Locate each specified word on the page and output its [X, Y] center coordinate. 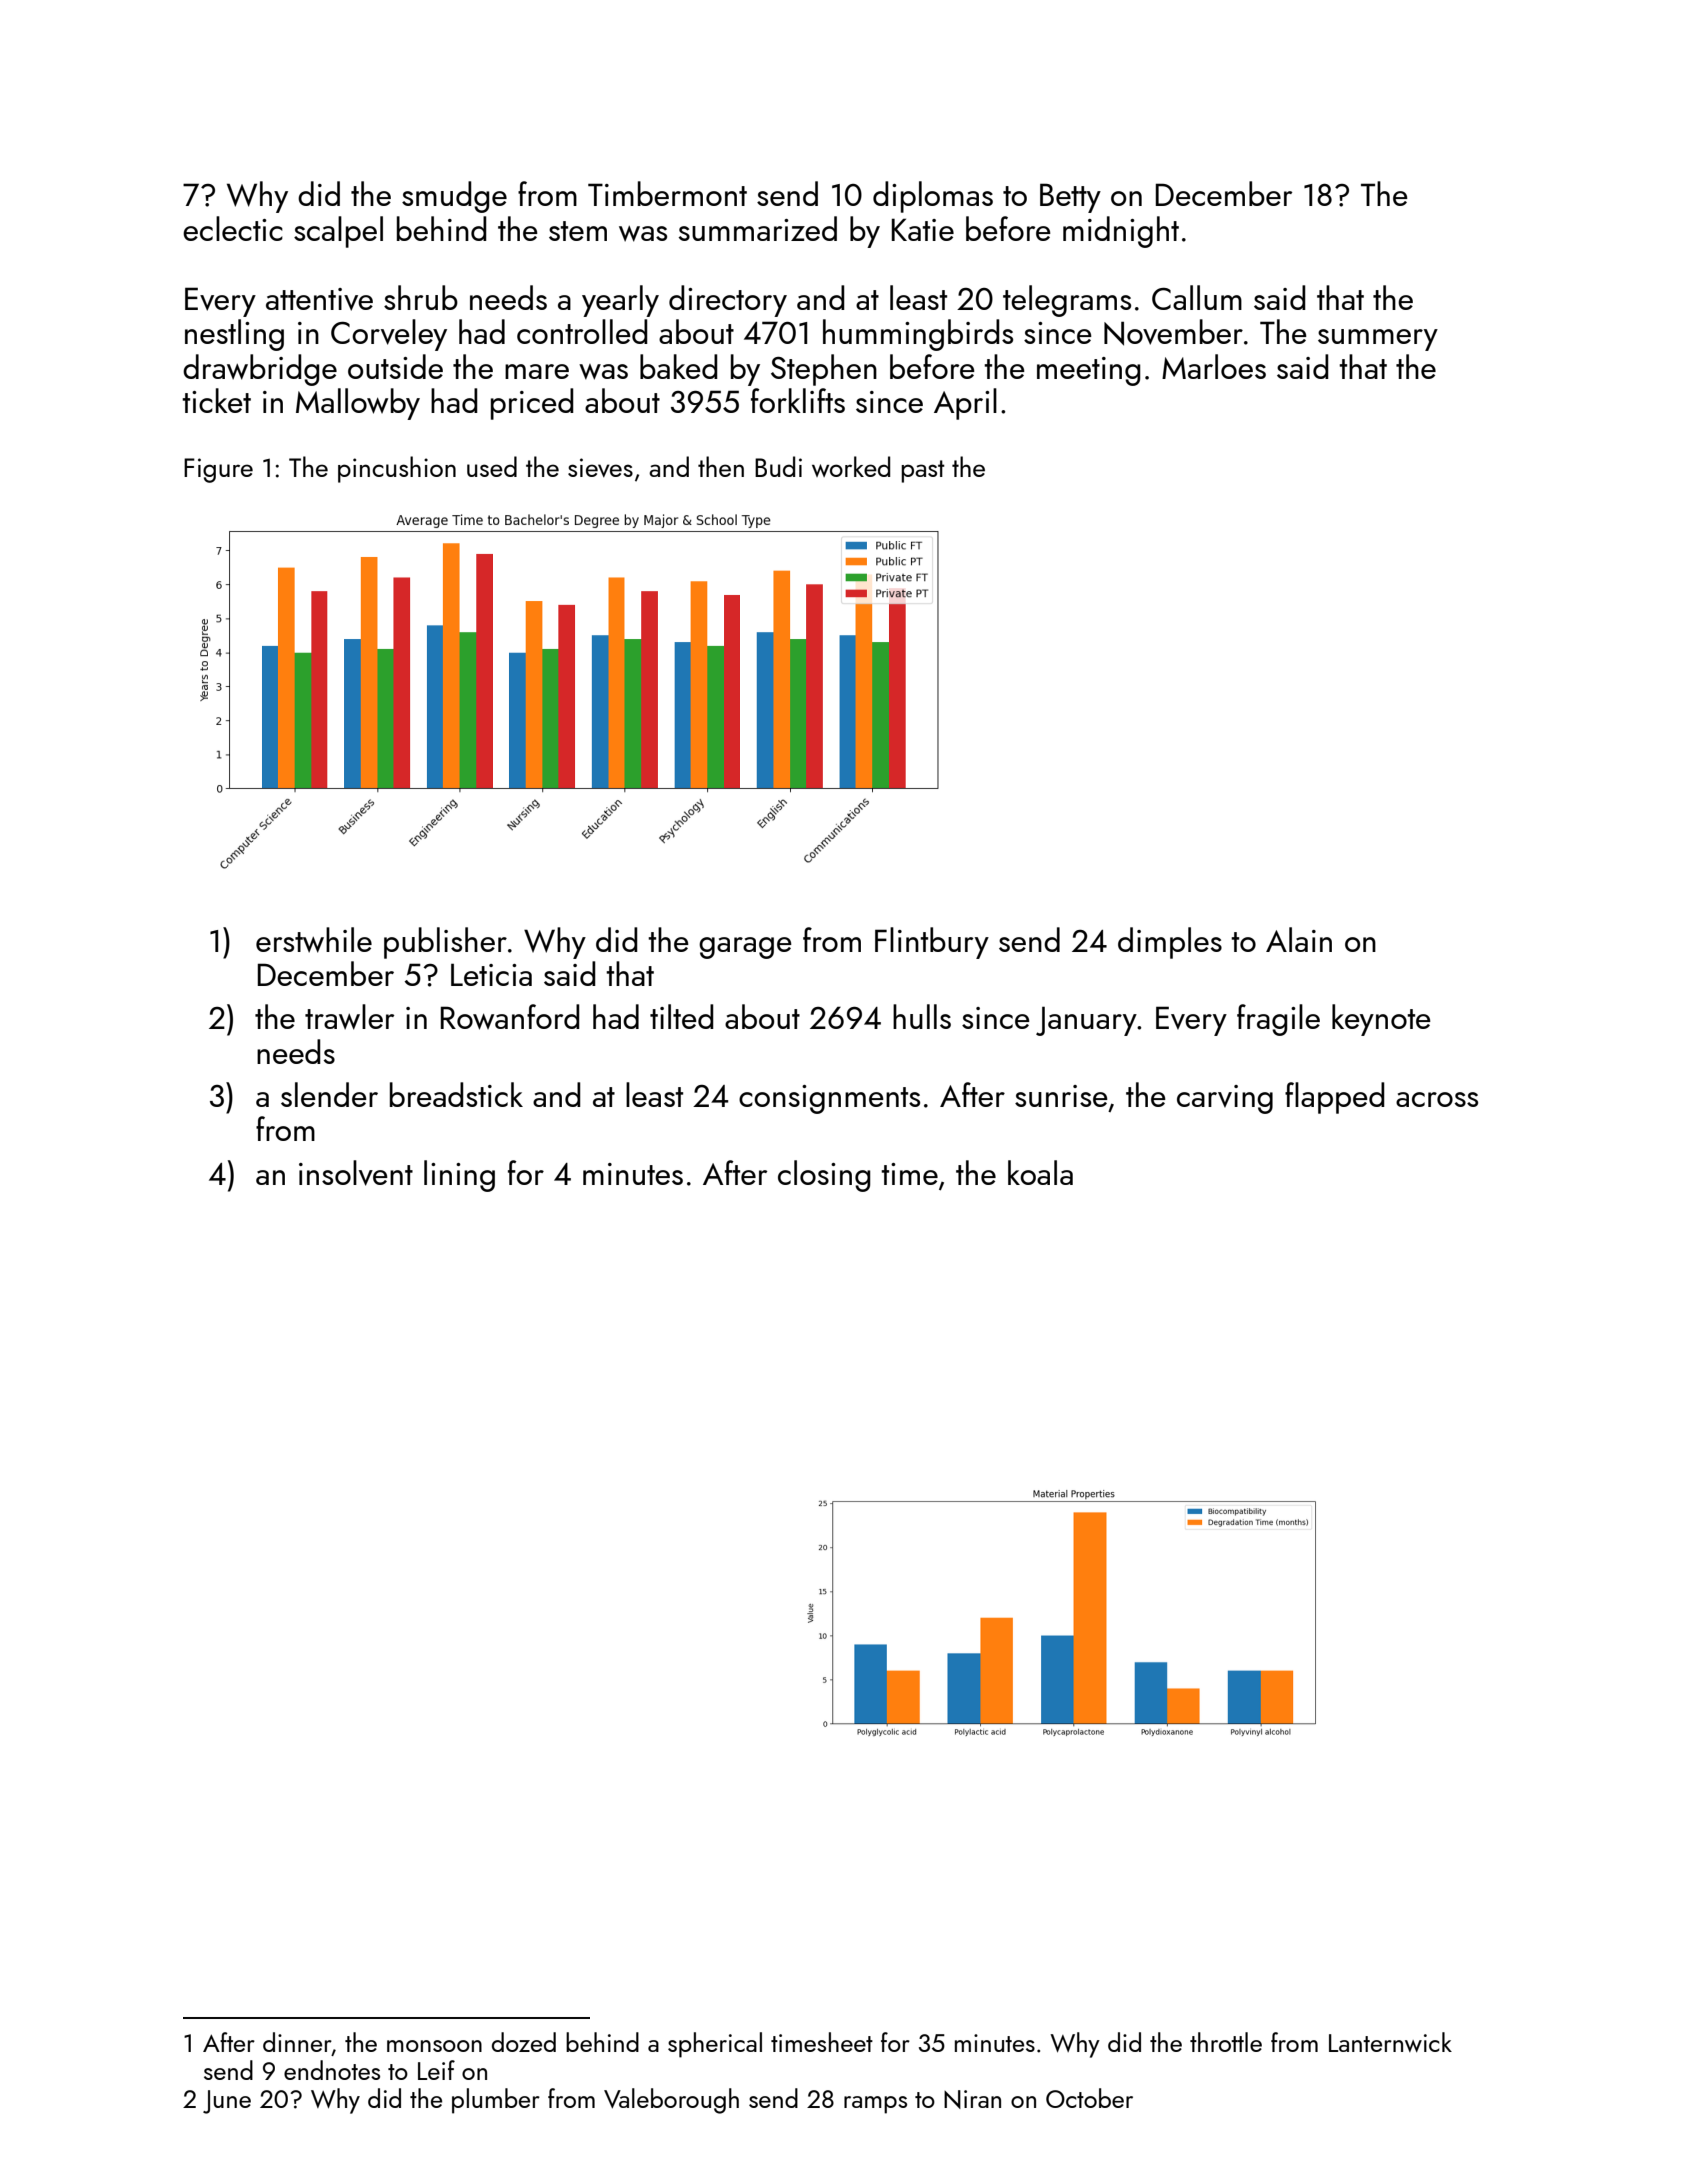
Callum [1197, 297]
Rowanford [510, 1017]
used [492, 466]
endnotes [332, 2070]
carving [1225, 1099]
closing [824, 1176]
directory [728, 301]
